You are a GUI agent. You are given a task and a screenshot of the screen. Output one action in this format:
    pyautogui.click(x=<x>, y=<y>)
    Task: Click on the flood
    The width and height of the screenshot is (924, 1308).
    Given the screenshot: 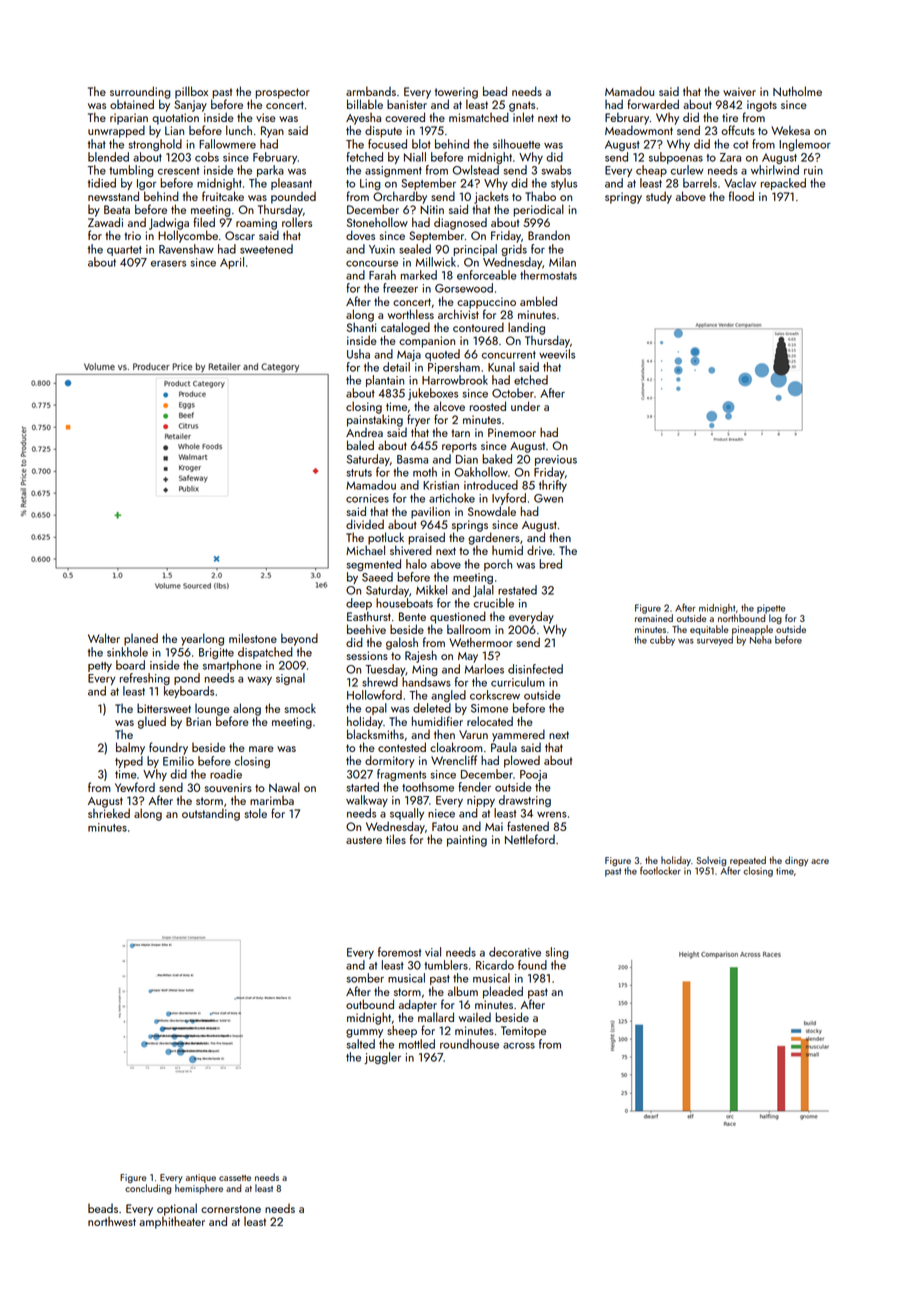 What is the action you would take?
    pyautogui.click(x=741, y=196)
